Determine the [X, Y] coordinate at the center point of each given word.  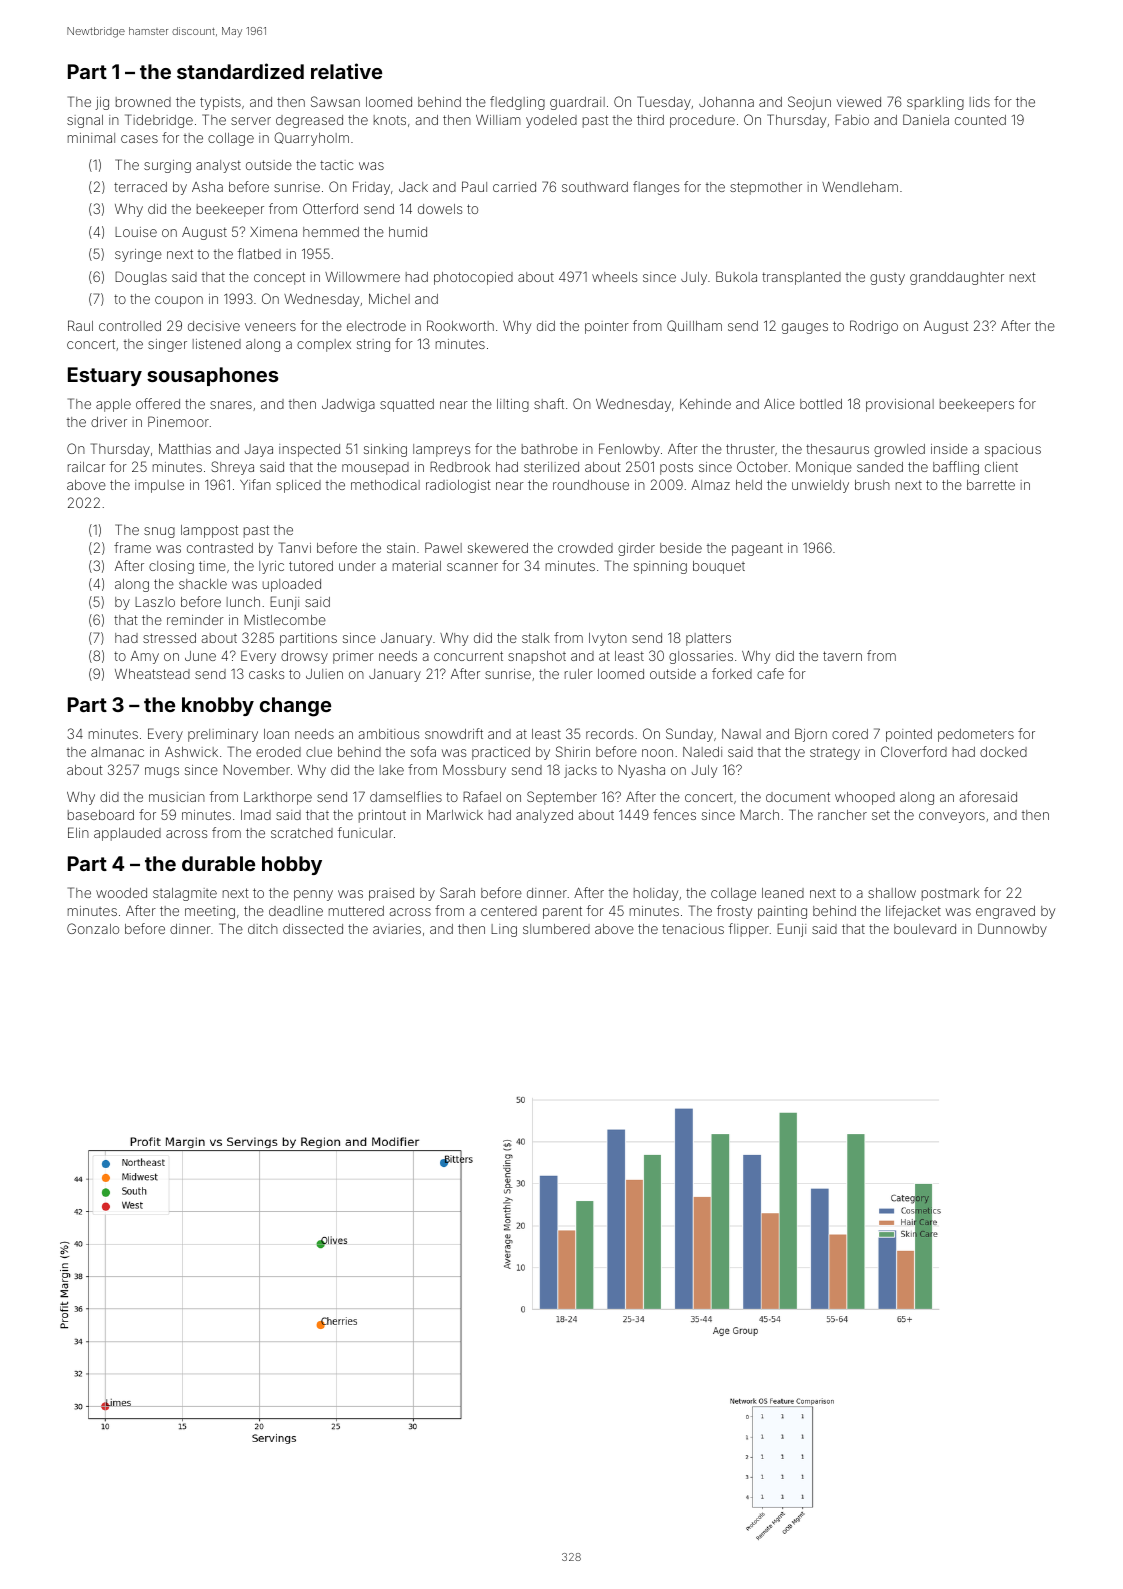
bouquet [719, 567]
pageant [757, 549]
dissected [313, 929]
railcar [86, 467]
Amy [145, 657]
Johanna [726, 102]
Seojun [809, 103]
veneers [270, 327]
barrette [991, 485]
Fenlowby [629, 450]
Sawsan [335, 101]
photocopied [473, 278]
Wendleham [860, 187]
